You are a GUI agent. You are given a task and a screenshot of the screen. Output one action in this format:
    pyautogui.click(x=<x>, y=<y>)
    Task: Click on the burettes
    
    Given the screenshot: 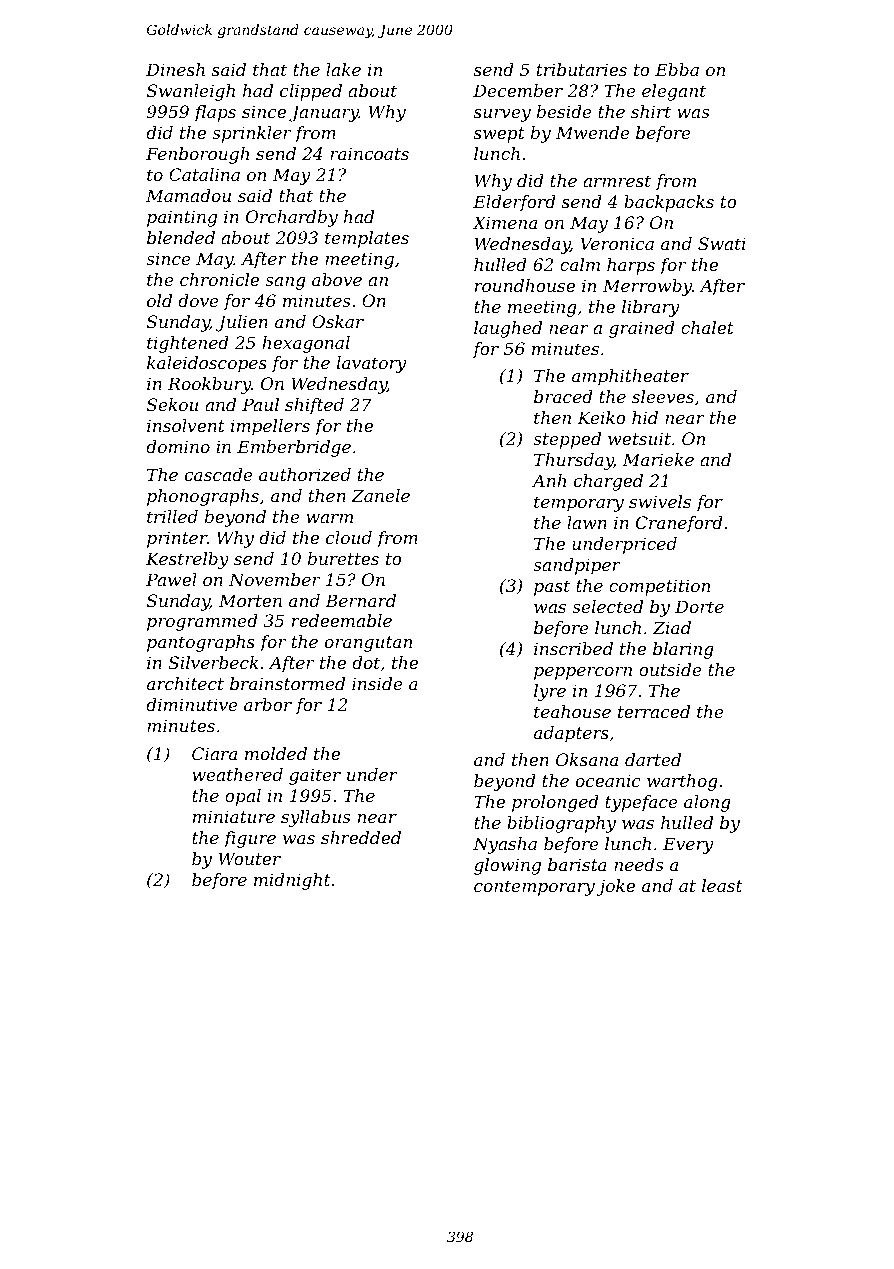 What is the action you would take?
    pyautogui.click(x=343, y=558)
